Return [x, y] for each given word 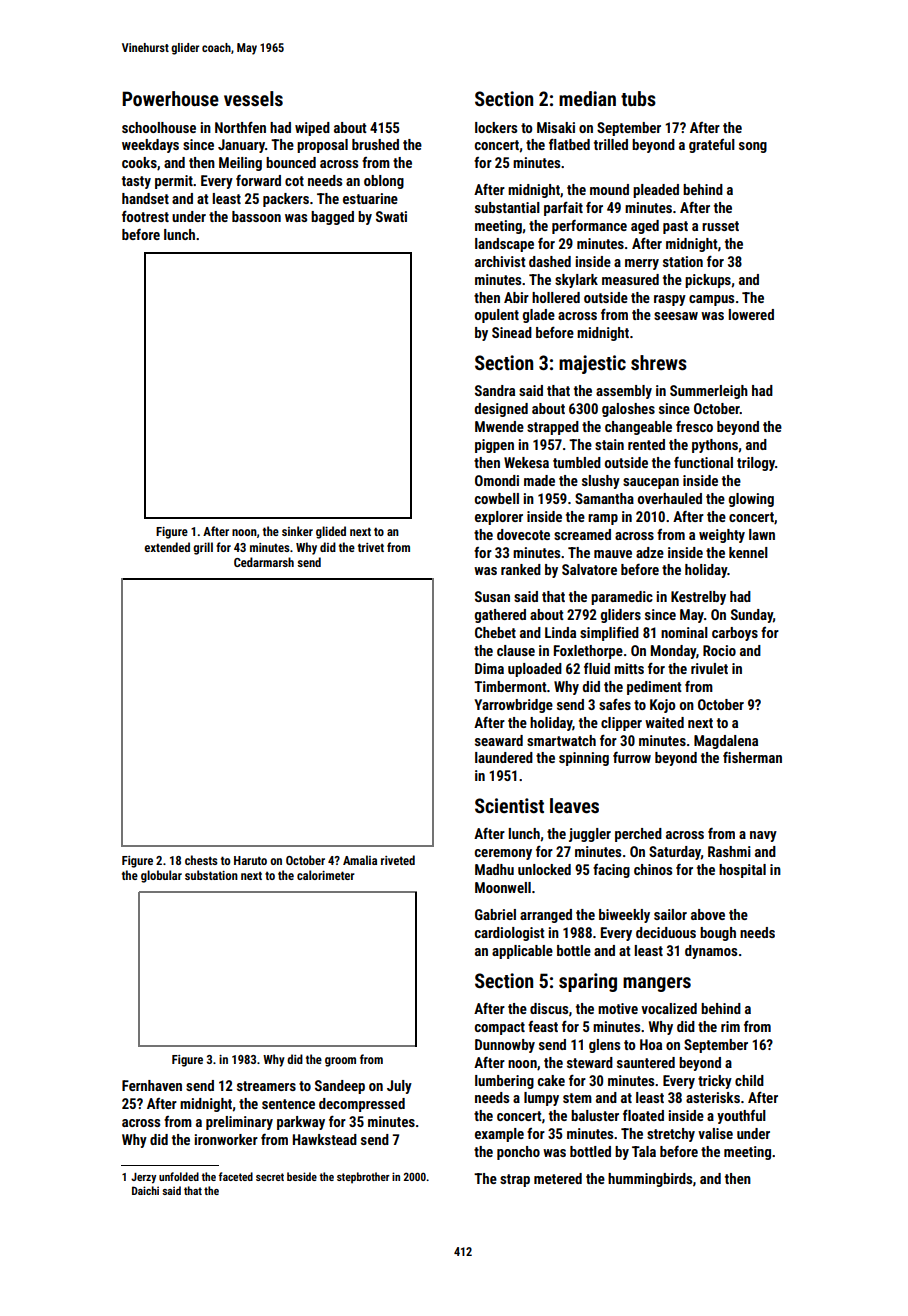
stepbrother [363, 1178]
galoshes [628, 410]
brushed [375, 144]
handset [145, 198]
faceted [236, 1176]
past [675, 227]
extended [167, 547]
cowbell [497, 498]
